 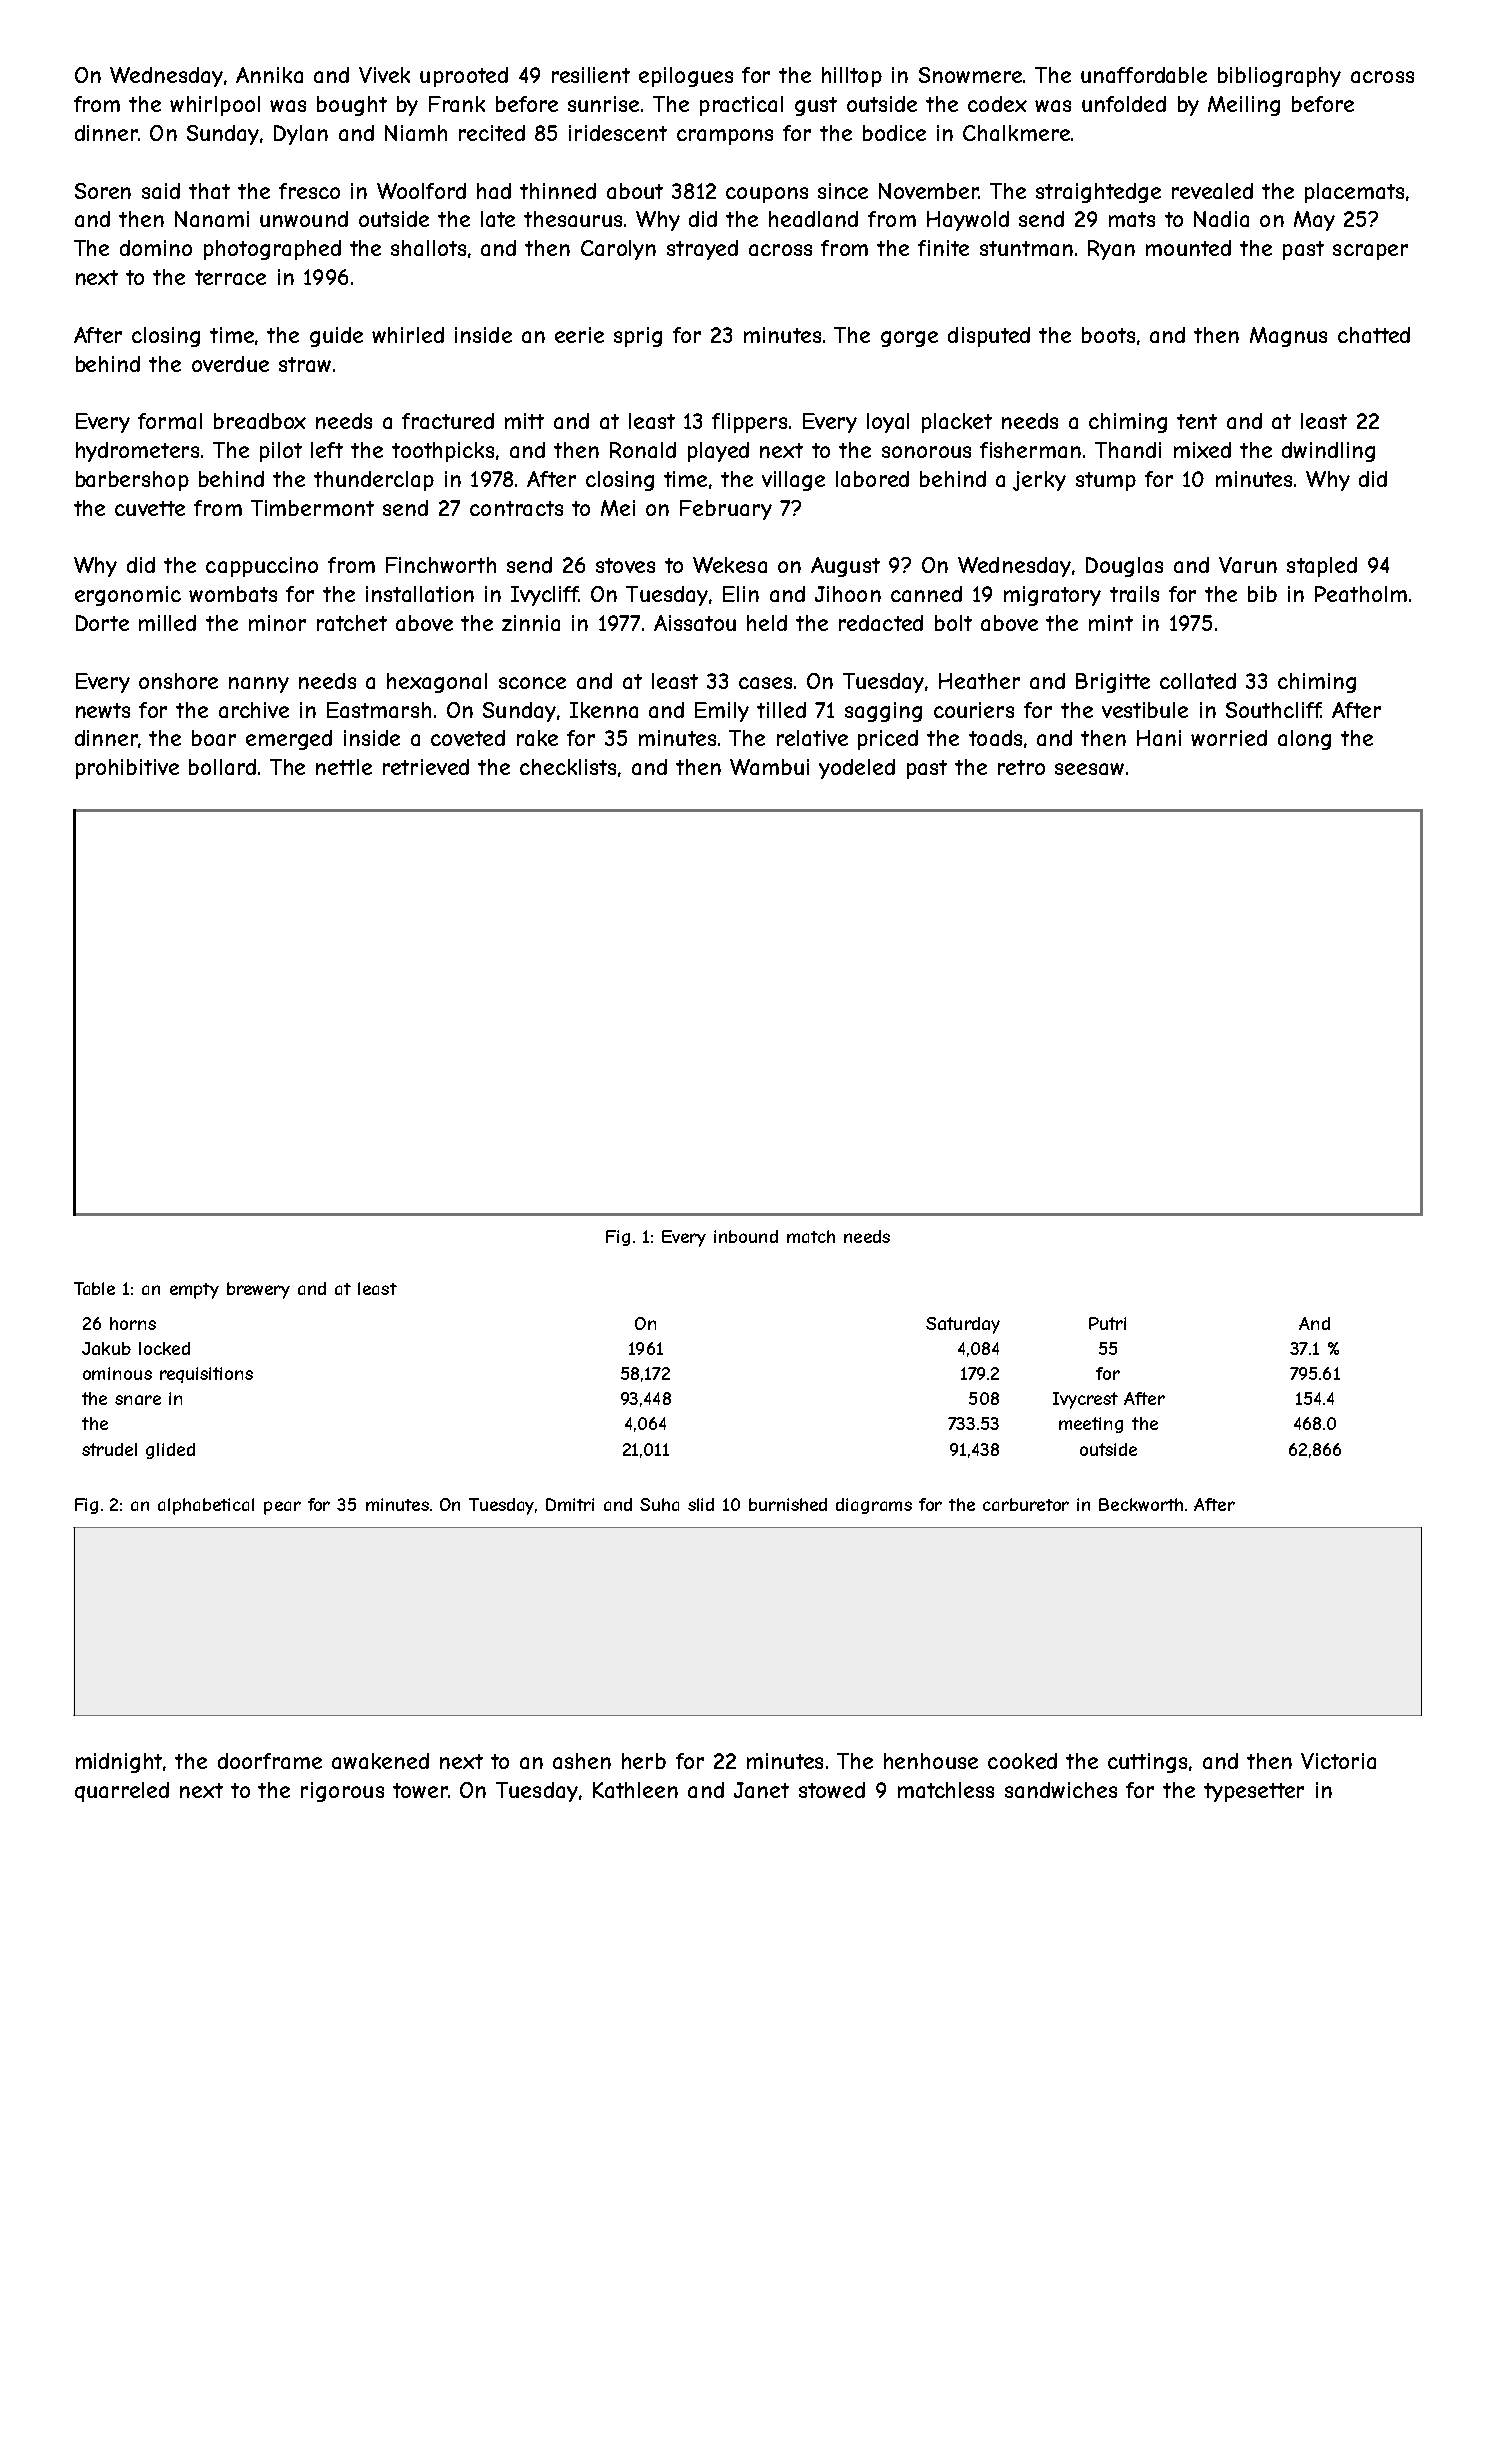 What do you see at coordinates (1273, 710) in the page?
I see `Southcliff` at bounding box center [1273, 710].
